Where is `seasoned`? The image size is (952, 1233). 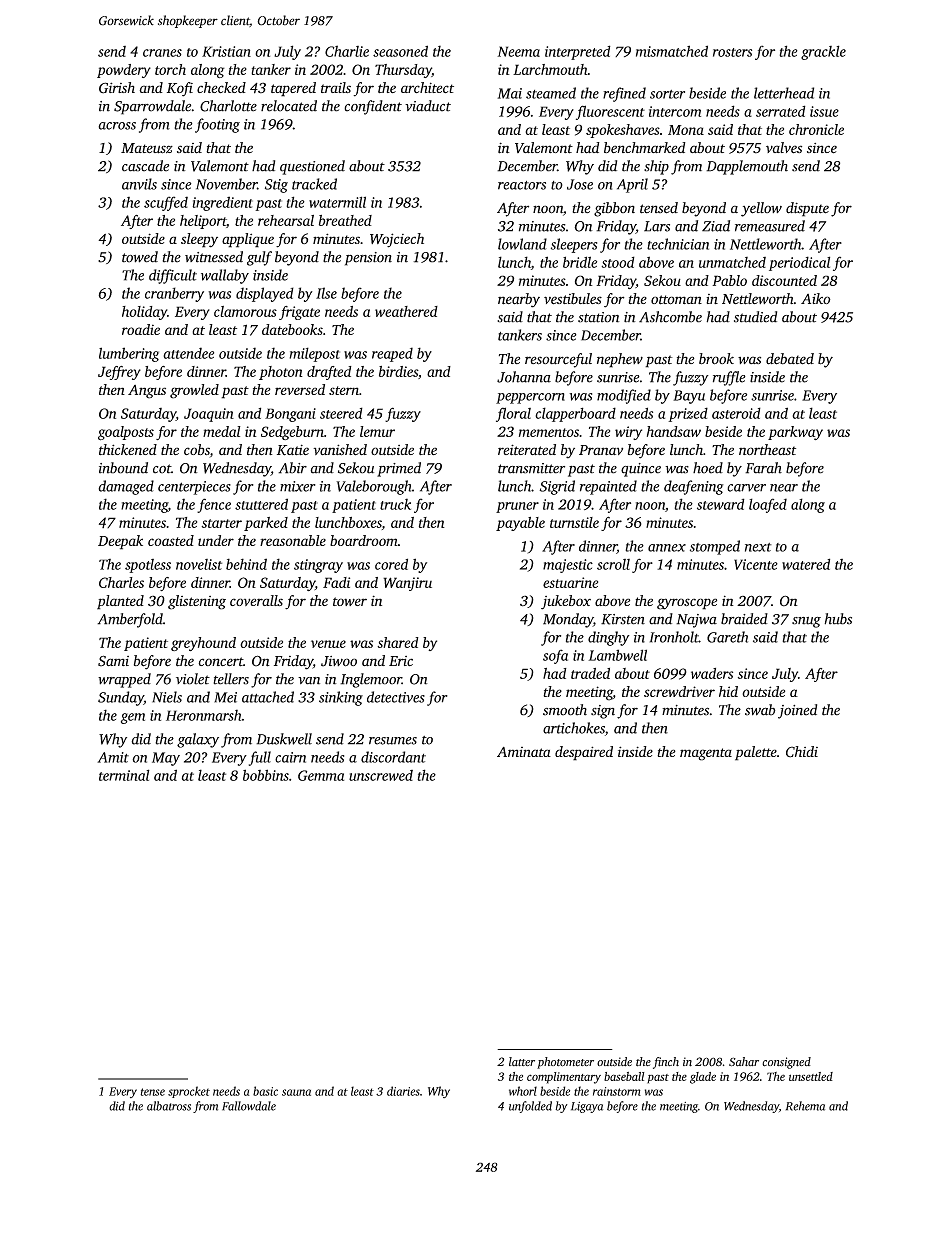
seasoned is located at coordinates (400, 51).
